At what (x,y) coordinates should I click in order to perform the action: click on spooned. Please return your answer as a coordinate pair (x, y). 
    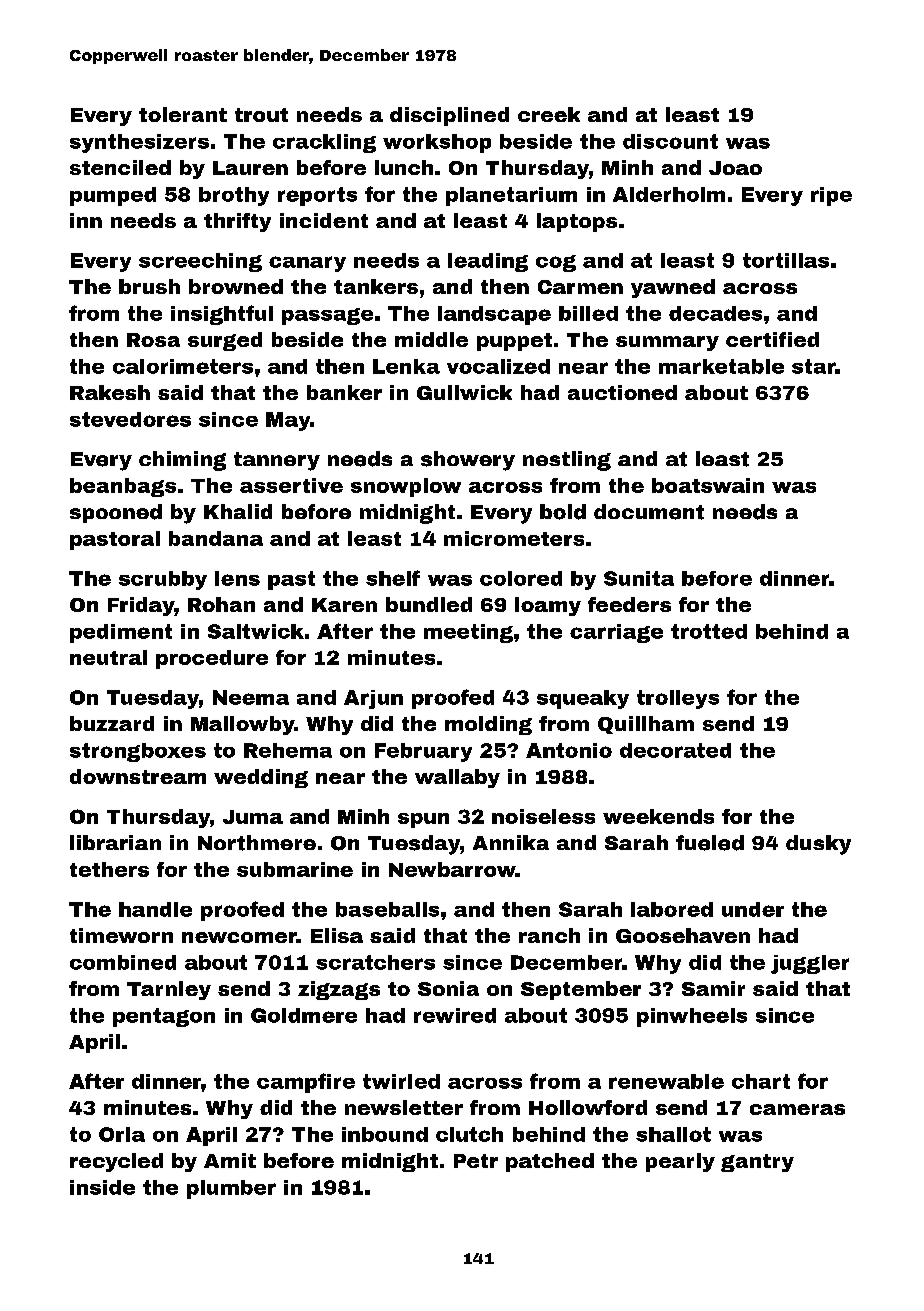
    Looking at the image, I should click on (116, 513).
